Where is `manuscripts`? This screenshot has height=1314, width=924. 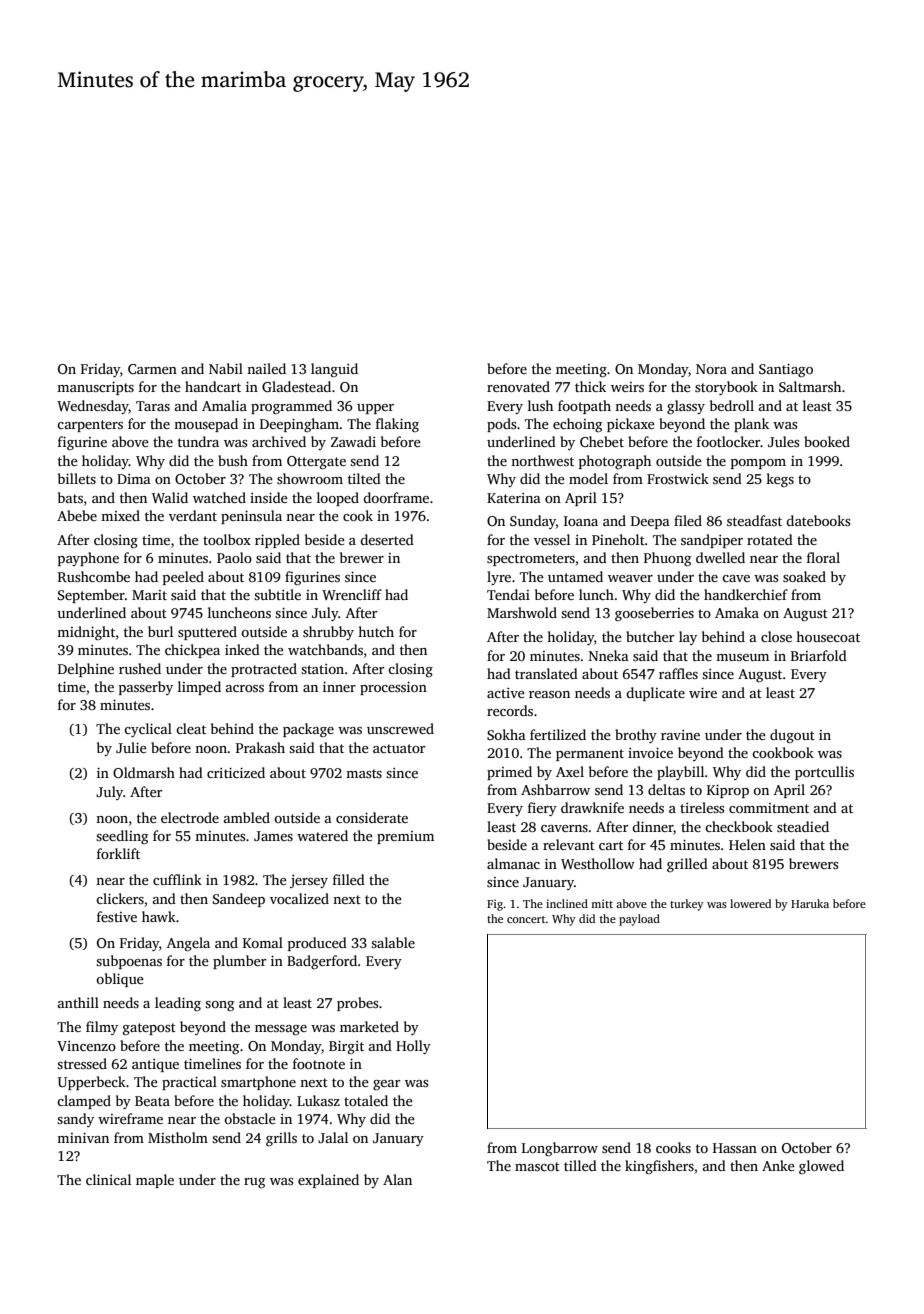 manuscripts is located at coordinates (95, 388).
